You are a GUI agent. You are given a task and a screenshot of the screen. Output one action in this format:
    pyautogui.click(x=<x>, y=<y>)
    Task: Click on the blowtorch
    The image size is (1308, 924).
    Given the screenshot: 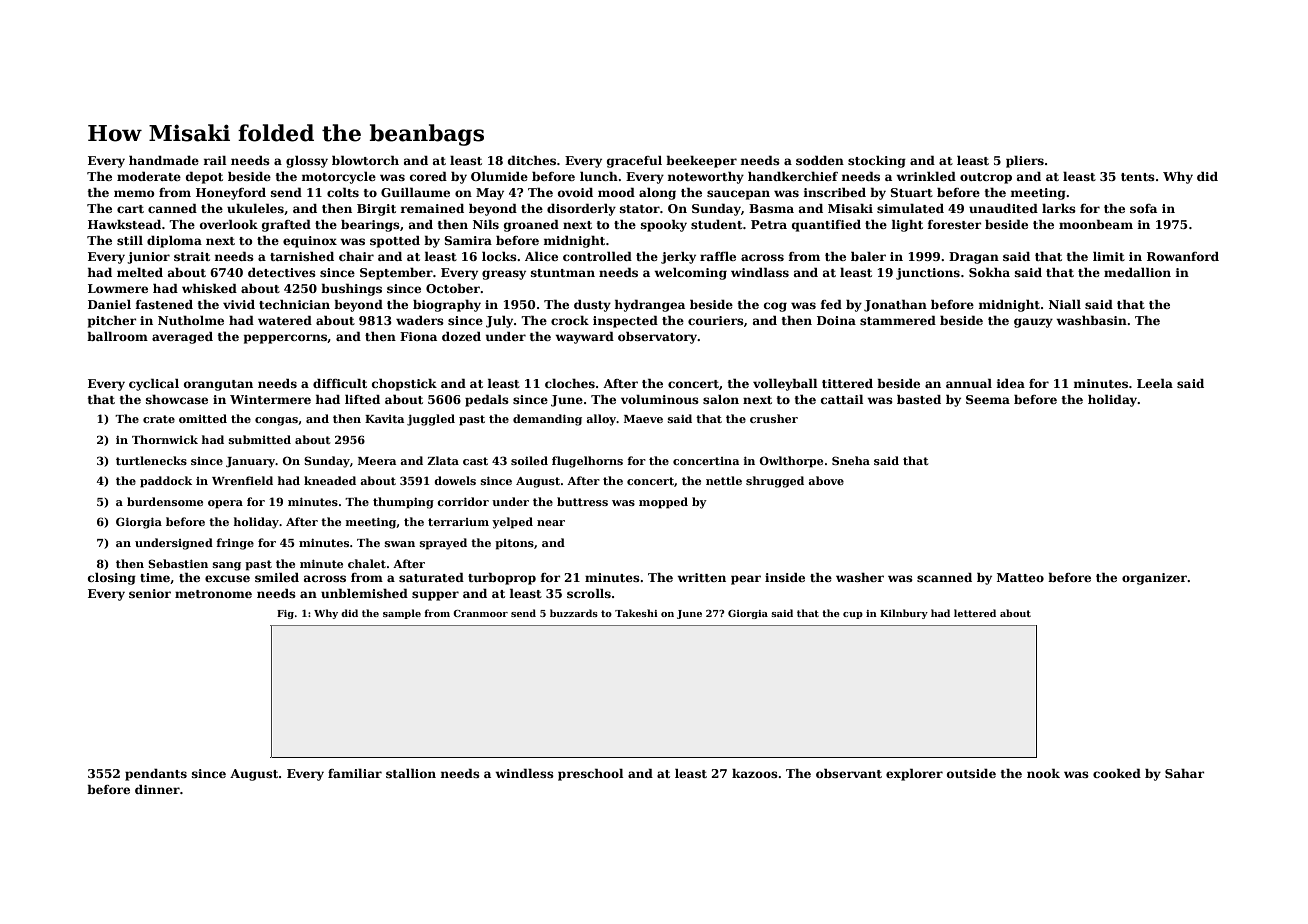 What is the action you would take?
    pyautogui.click(x=365, y=160)
